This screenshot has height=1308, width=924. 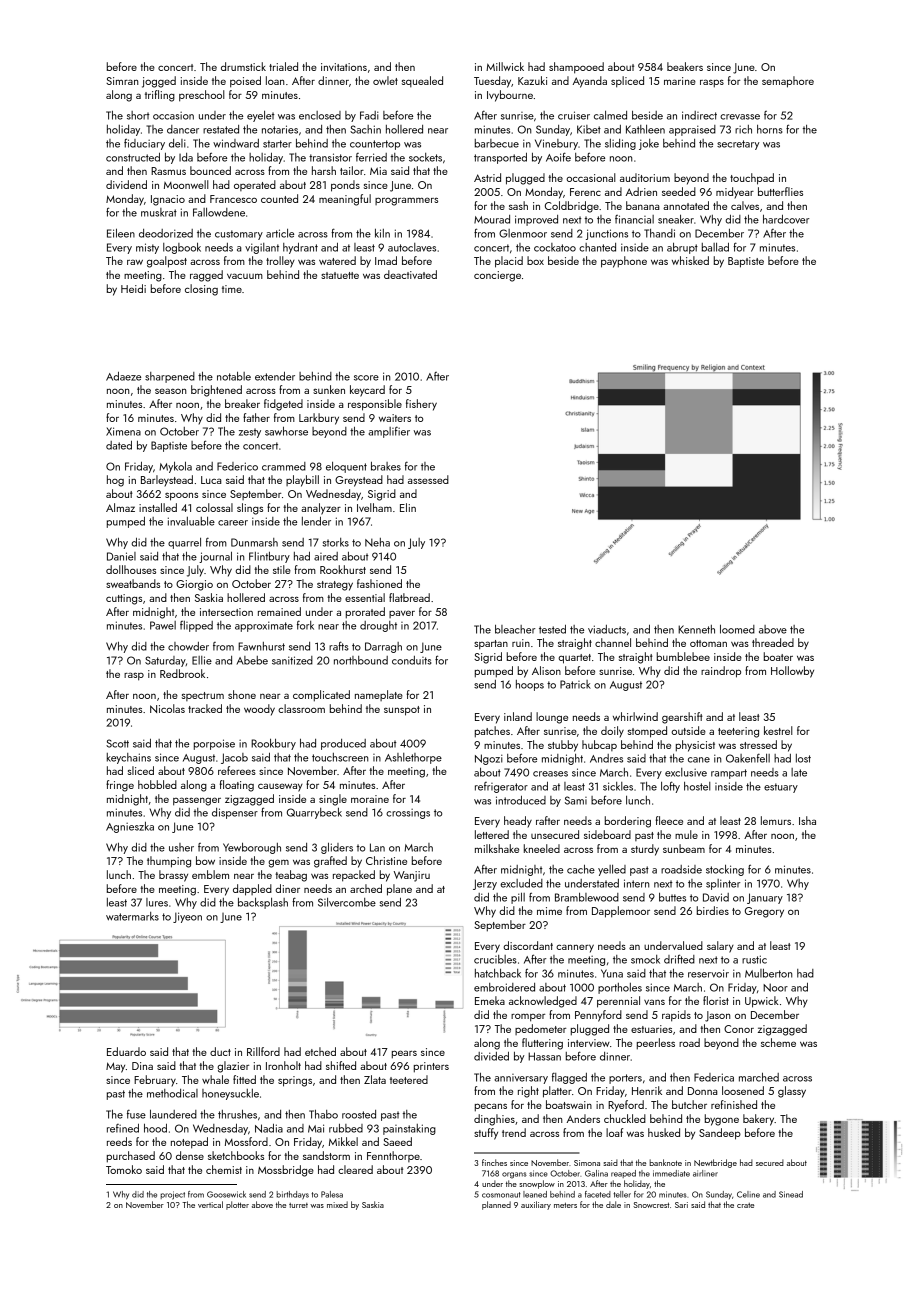 I want to click on preschool, so click(x=202, y=96).
